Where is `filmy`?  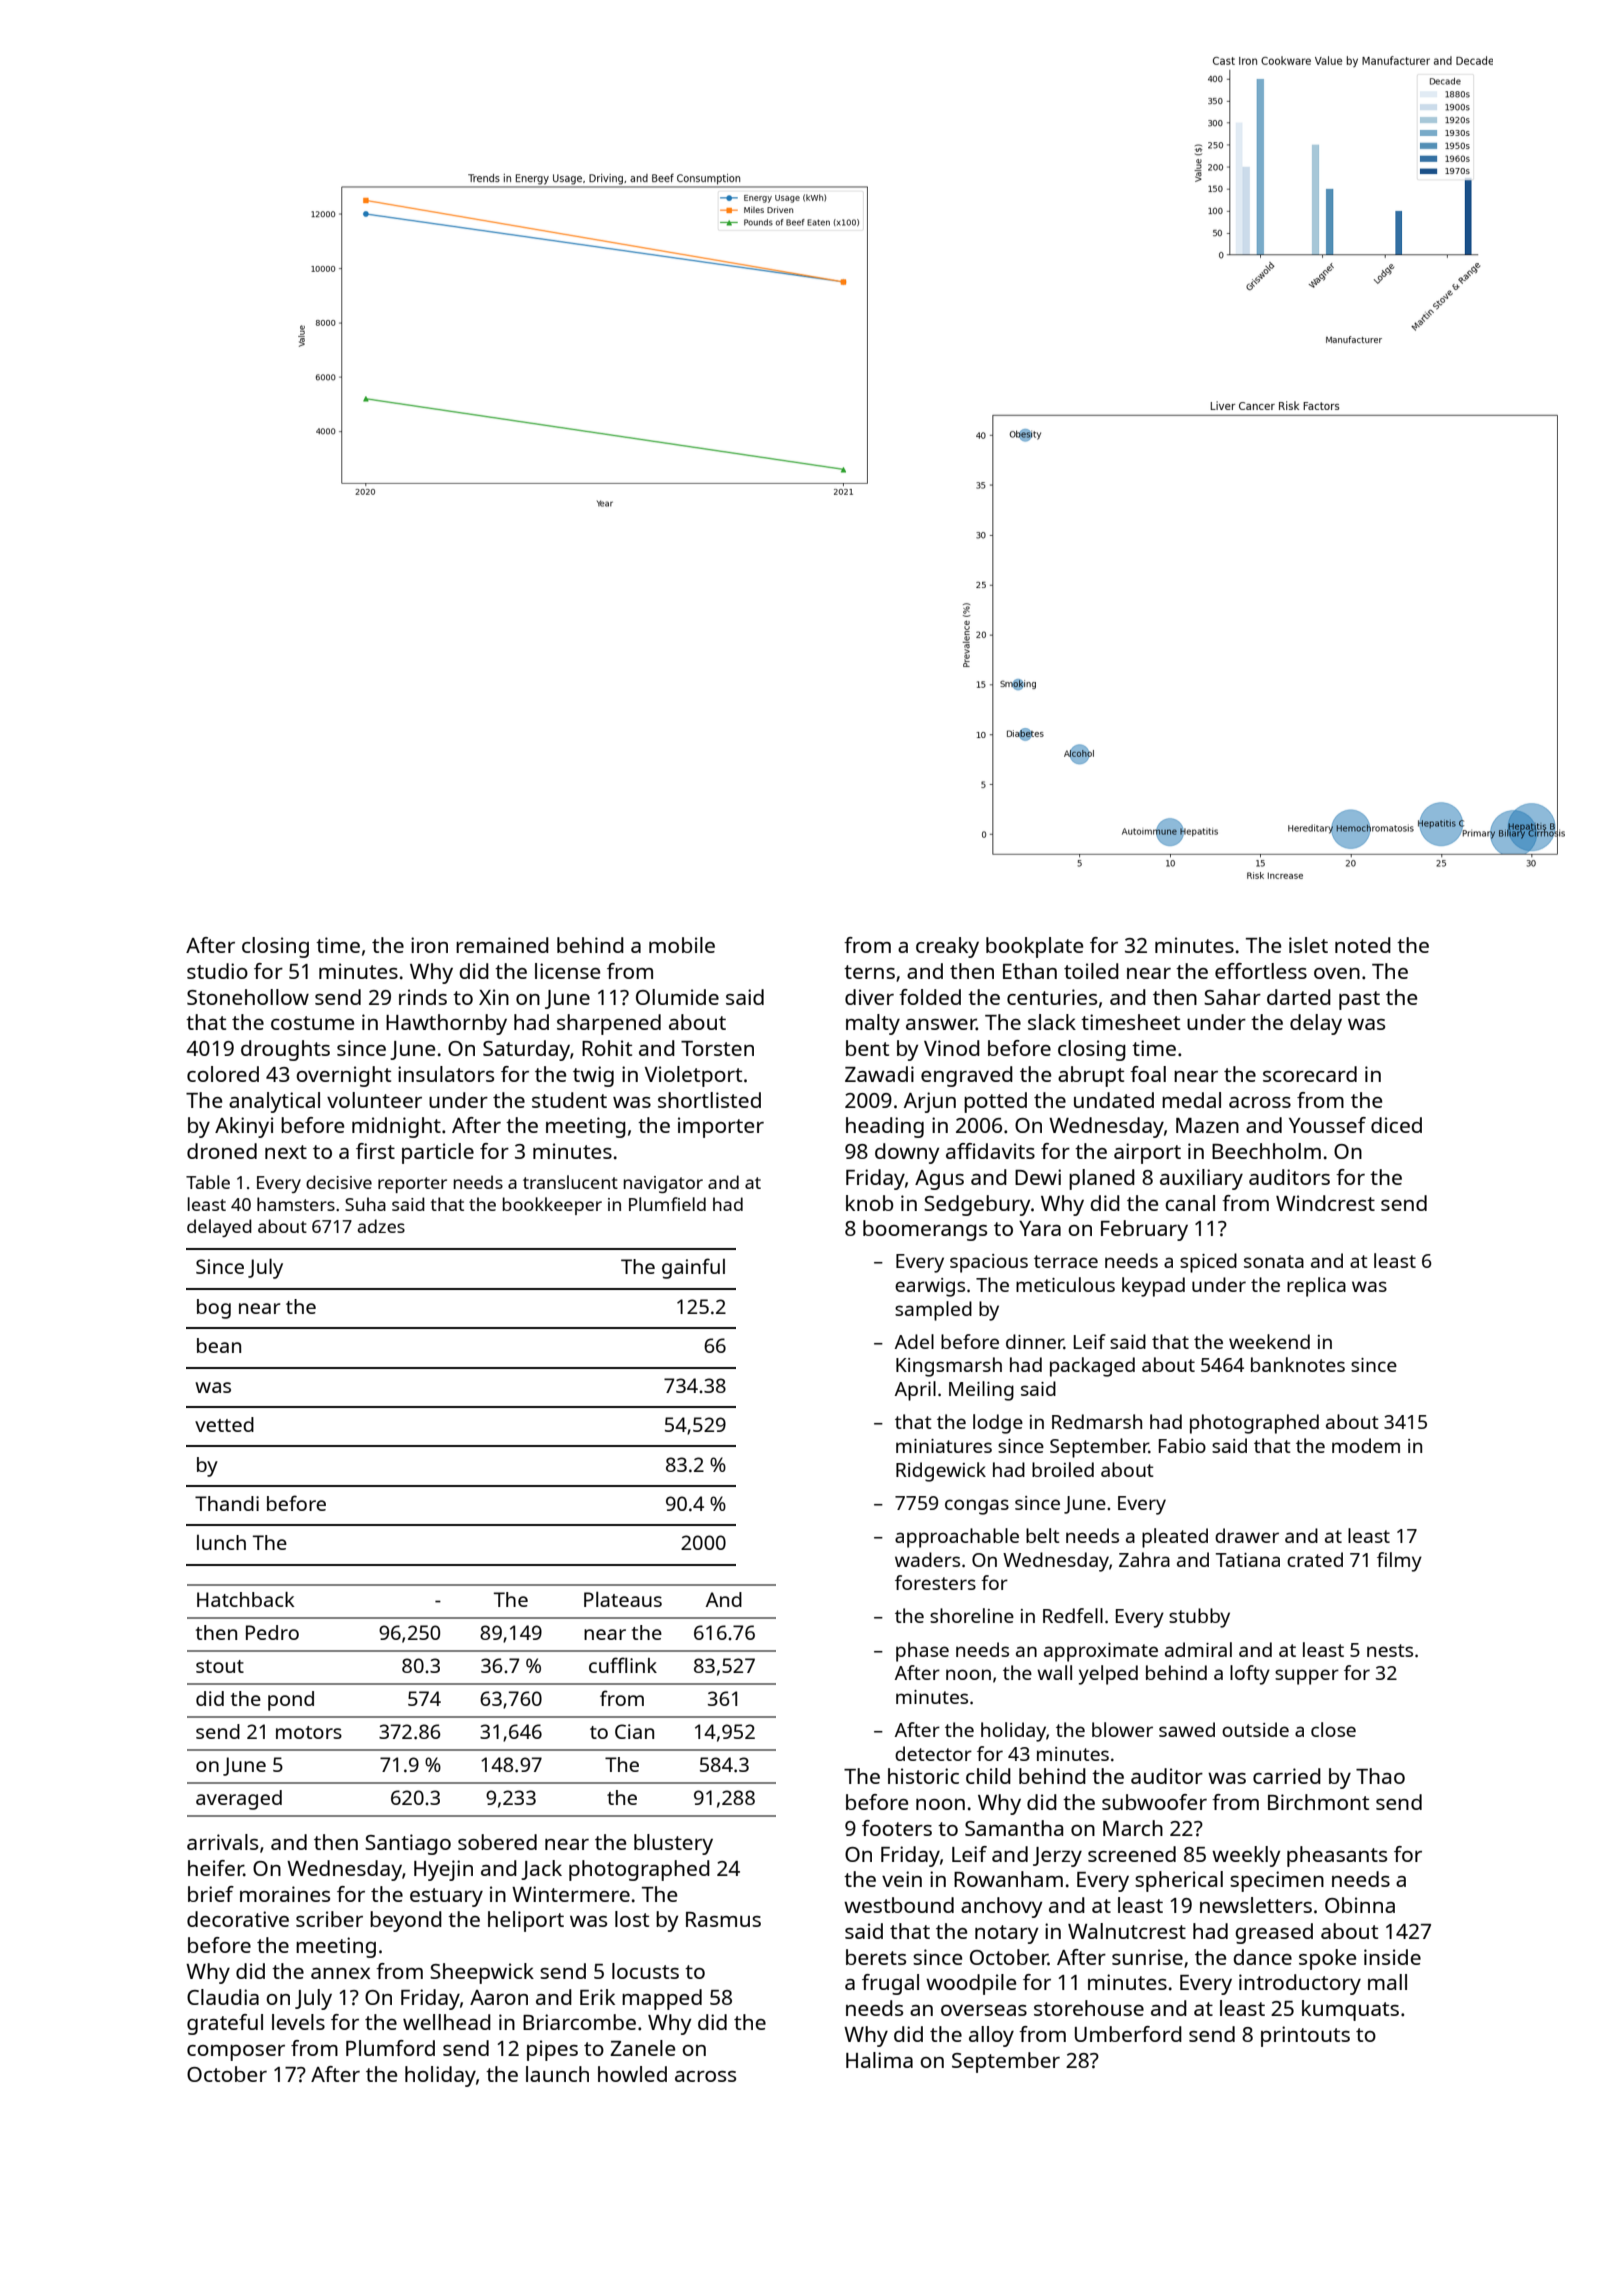
filmy is located at coordinates (1399, 1562).
